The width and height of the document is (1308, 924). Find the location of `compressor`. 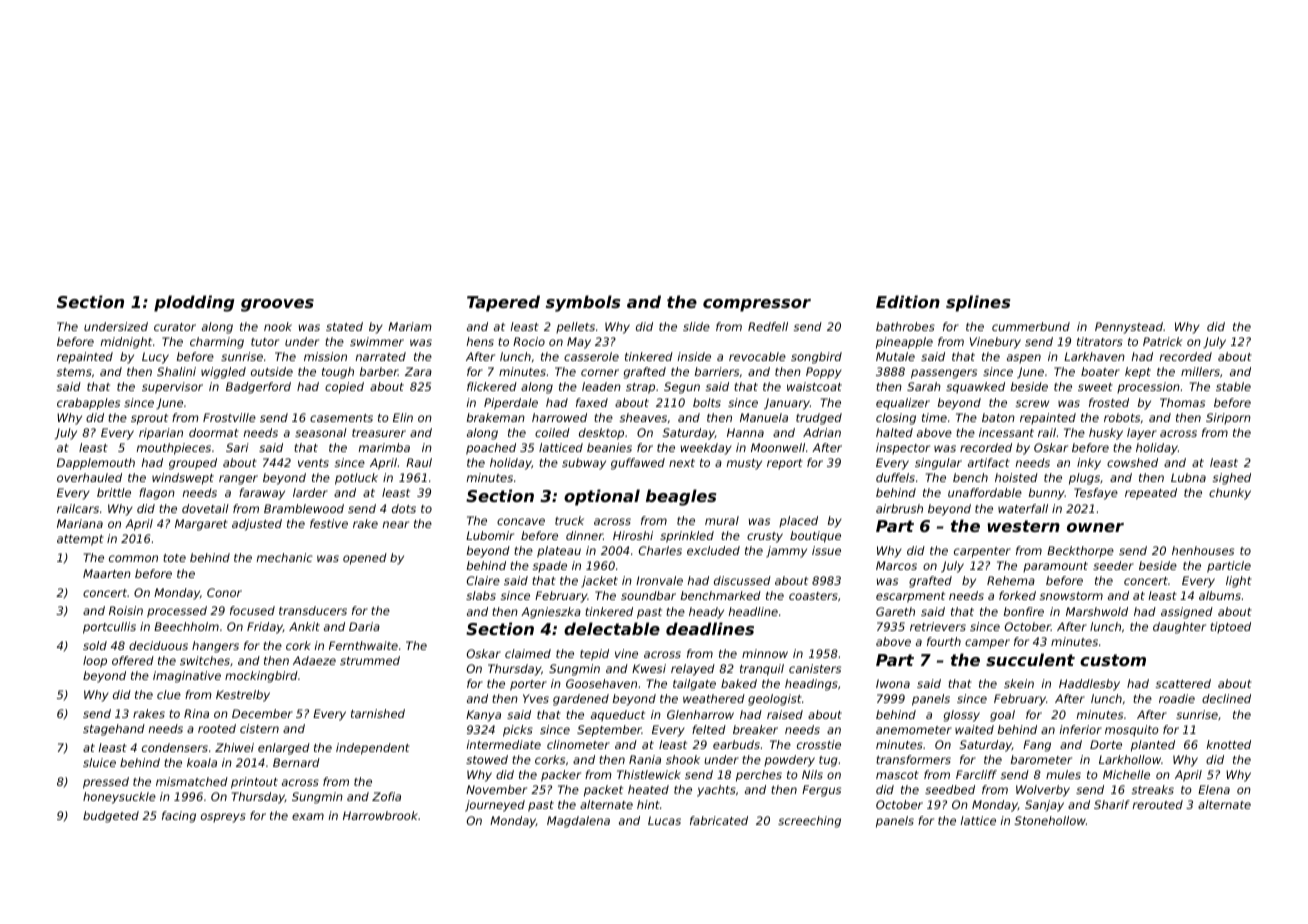

compressor is located at coordinates (757, 305).
